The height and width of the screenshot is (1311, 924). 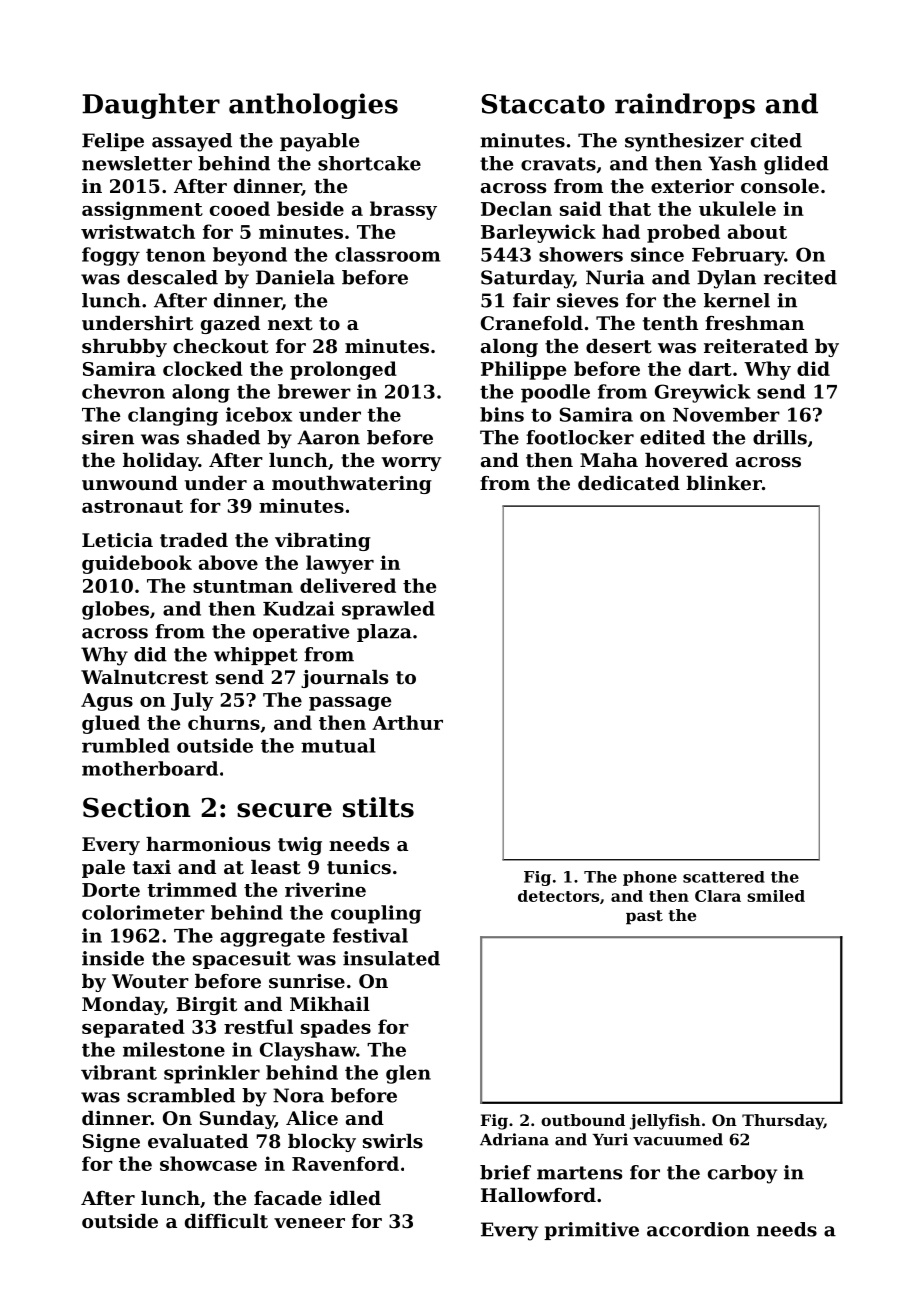 What do you see at coordinates (103, 869) in the screenshot?
I see `pale` at bounding box center [103, 869].
